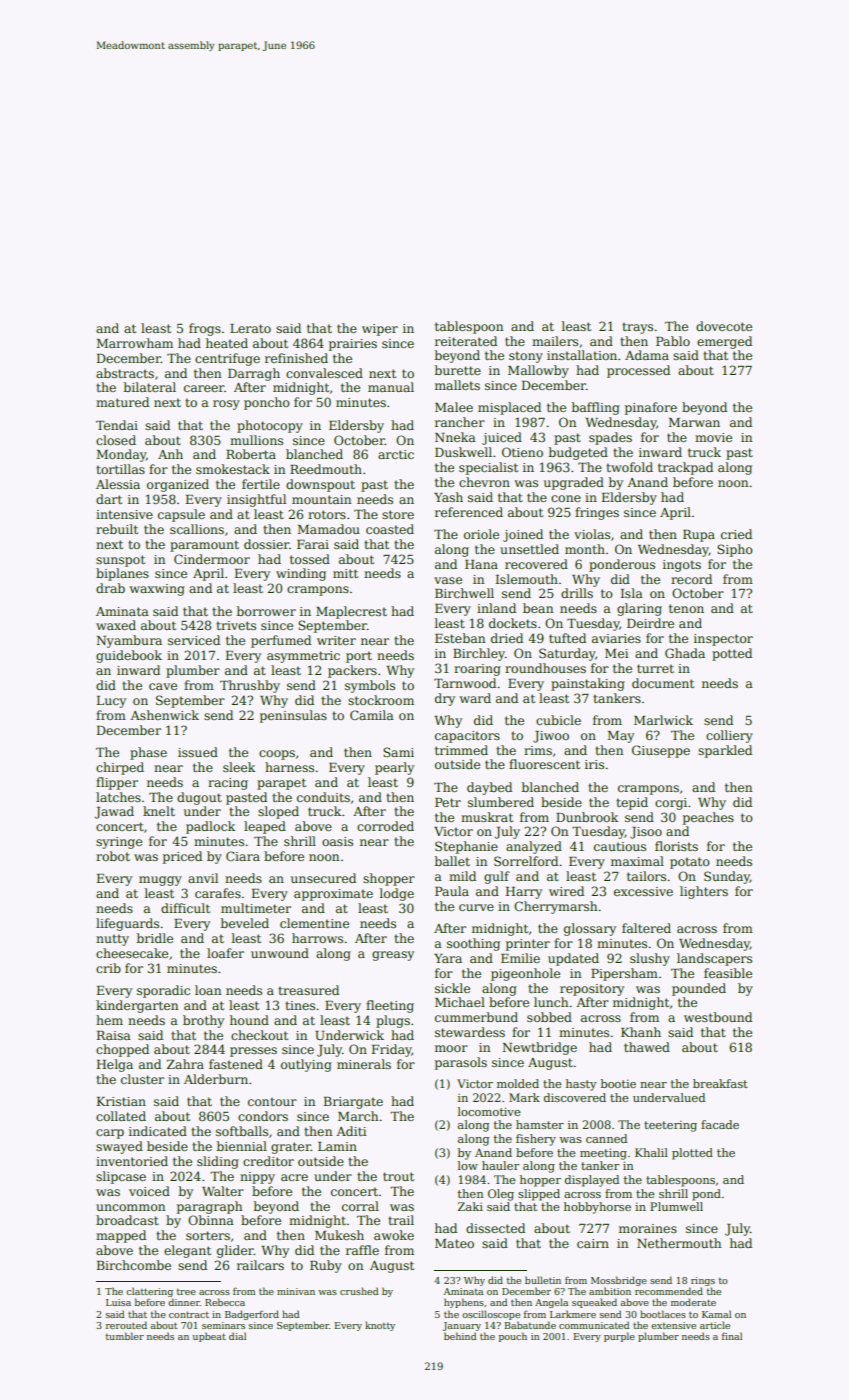 The width and height of the document is (849, 1400). I want to click on rancher, so click(460, 422).
